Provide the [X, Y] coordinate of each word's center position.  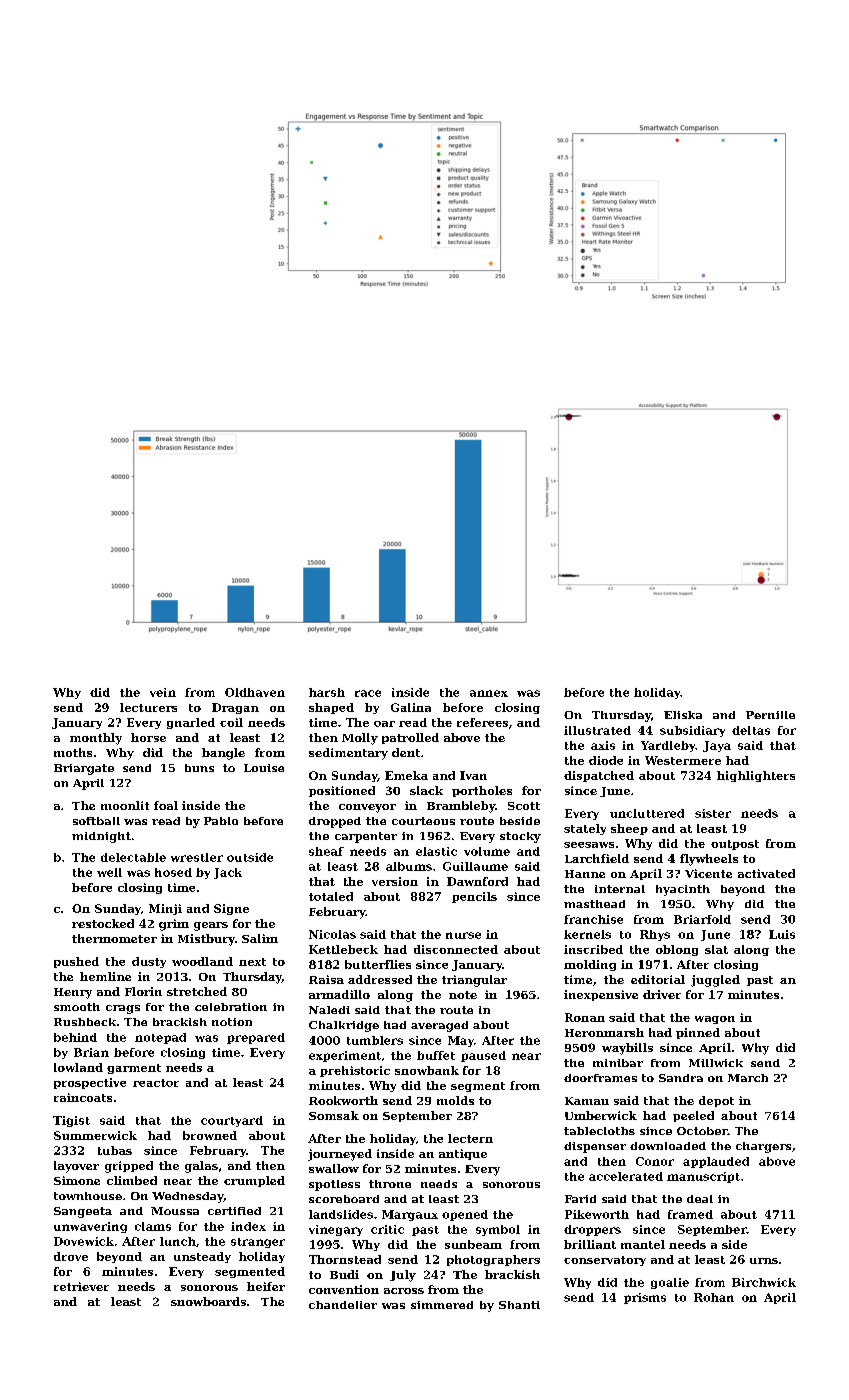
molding [590, 965]
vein [163, 692]
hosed [173, 872]
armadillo [339, 994]
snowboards [208, 1301]
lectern [470, 1138]
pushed [76, 962]
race [368, 693]
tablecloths [599, 1131]
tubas [115, 1150]
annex [489, 693]
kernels [587, 934]
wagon [715, 1020]
